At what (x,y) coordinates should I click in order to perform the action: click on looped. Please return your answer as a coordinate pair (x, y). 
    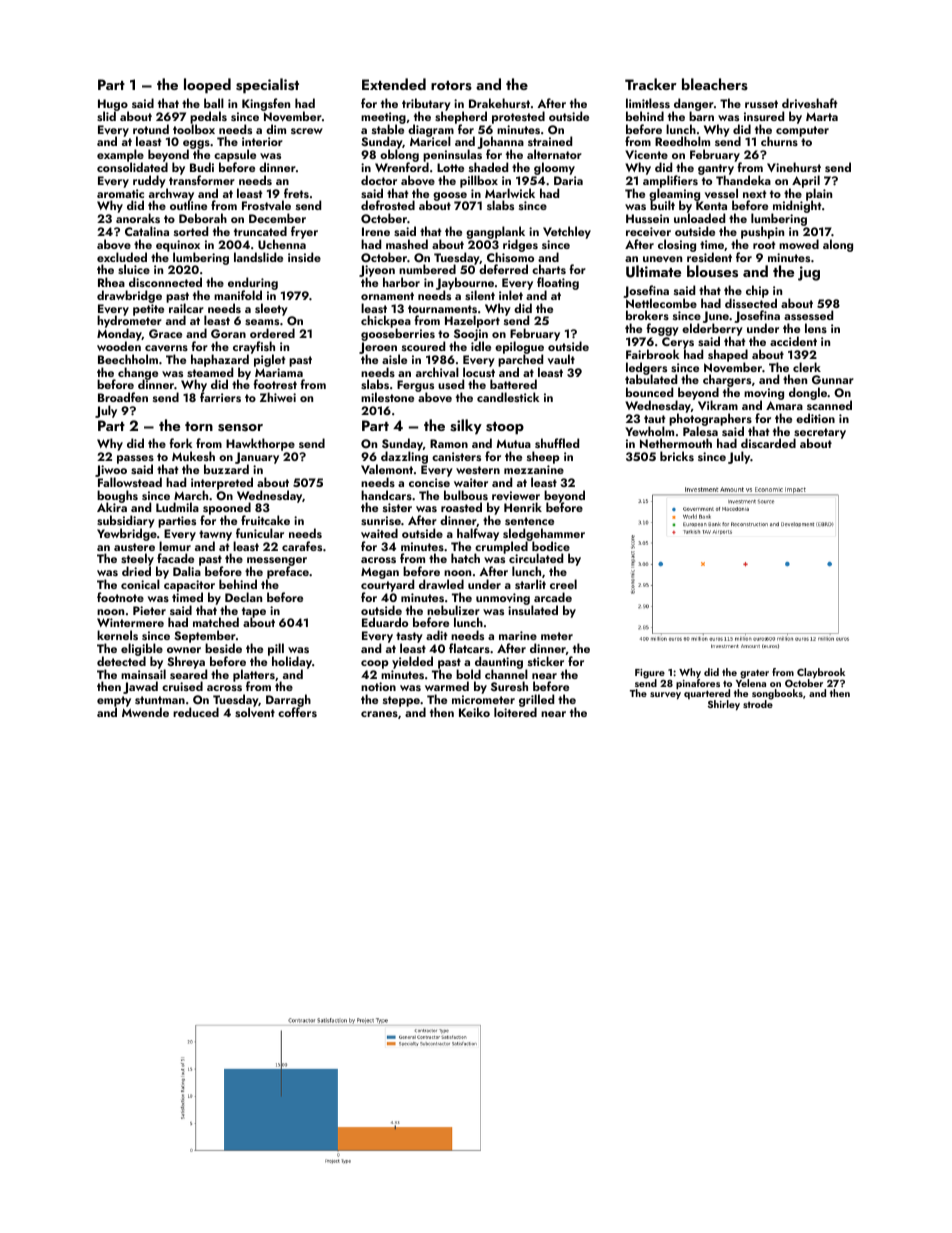
    Looking at the image, I should click on (207, 86).
